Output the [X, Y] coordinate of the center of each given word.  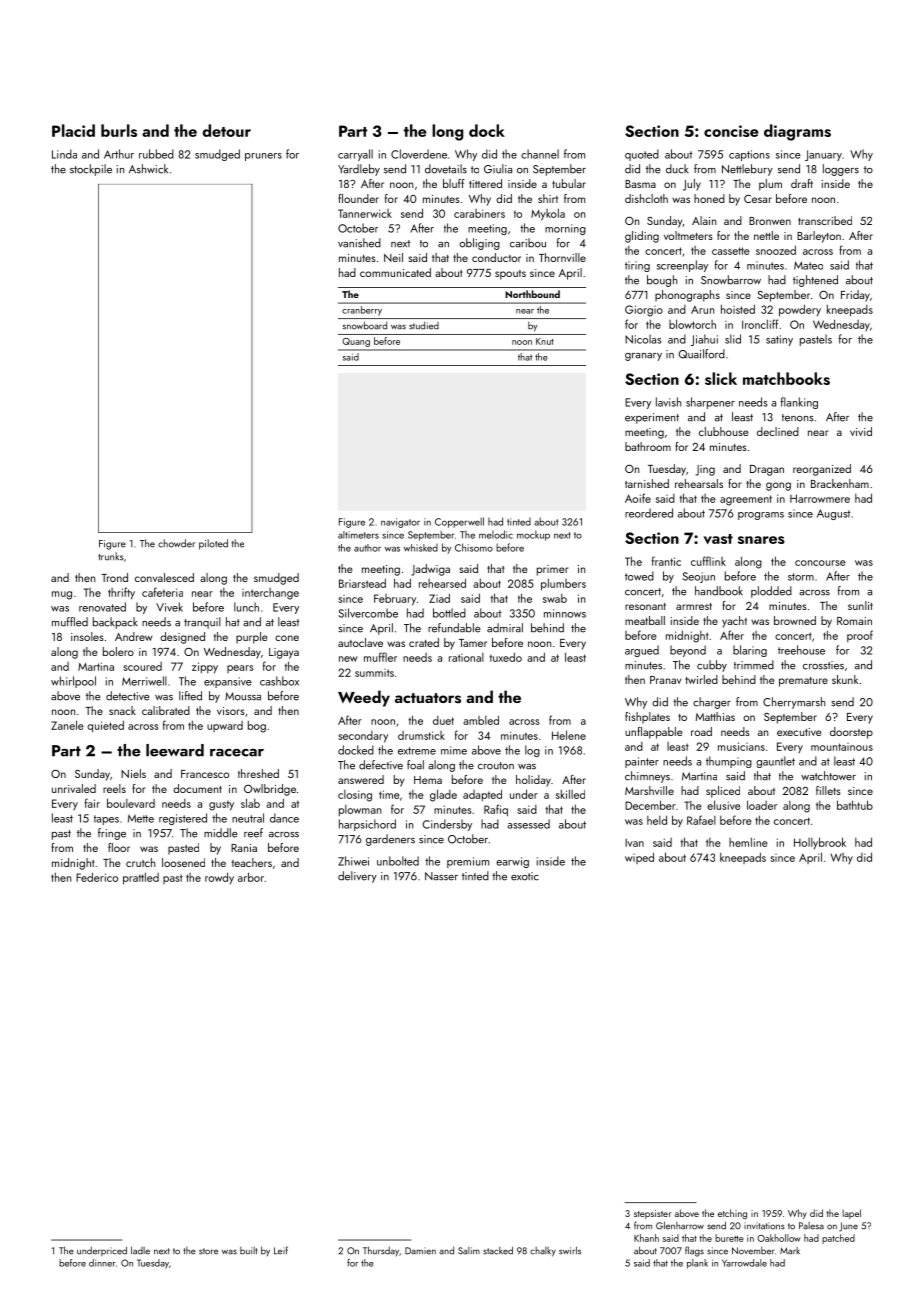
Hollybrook [820, 843]
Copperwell [459, 522]
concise [731, 131]
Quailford [701, 354]
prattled [141, 878]
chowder [176, 543]
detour [227, 130]
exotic [525, 876]
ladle [140, 1250]
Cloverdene [419, 154]
